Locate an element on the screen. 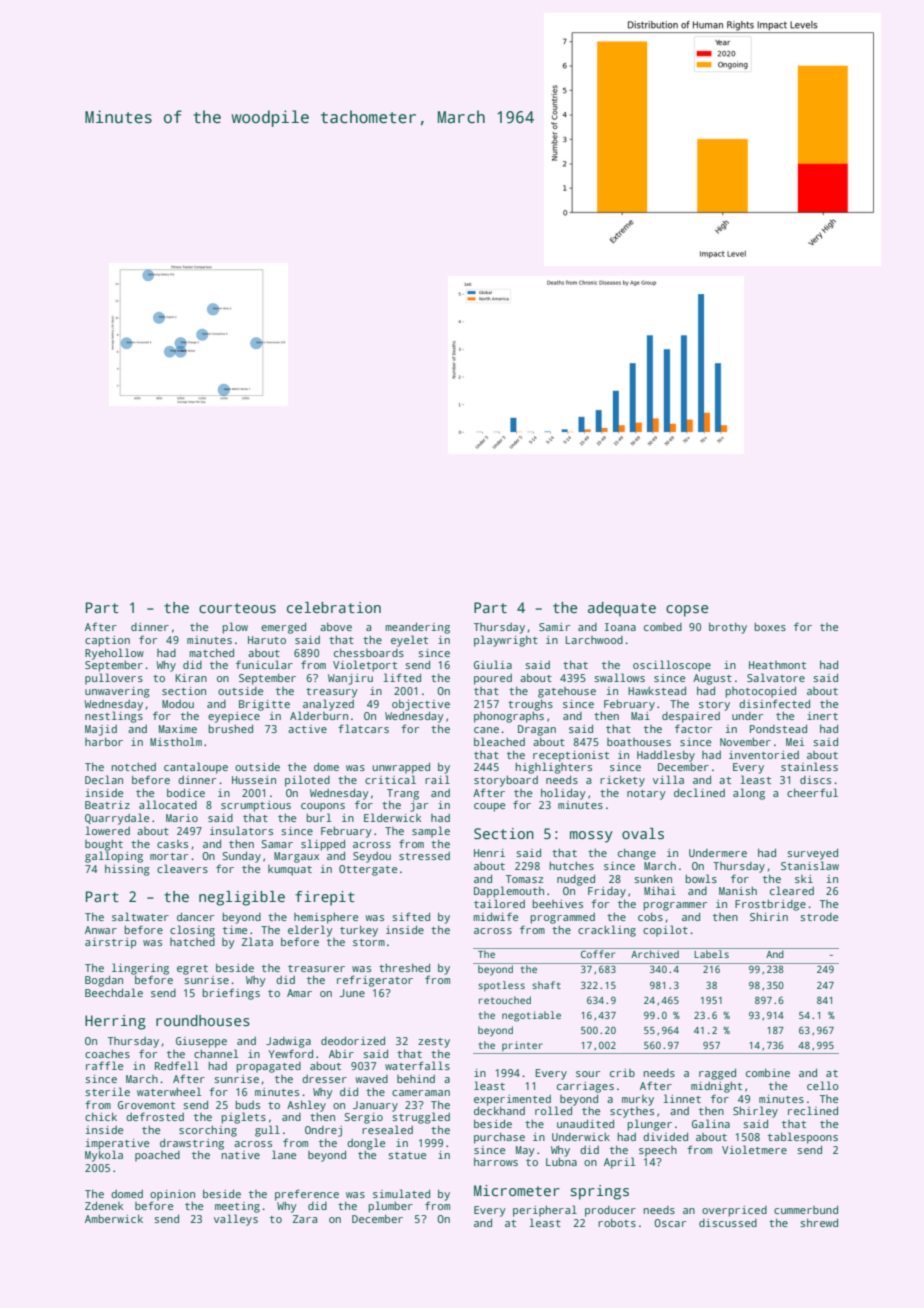 This screenshot has width=924, height=1308. pullovers is located at coordinates (114, 679).
